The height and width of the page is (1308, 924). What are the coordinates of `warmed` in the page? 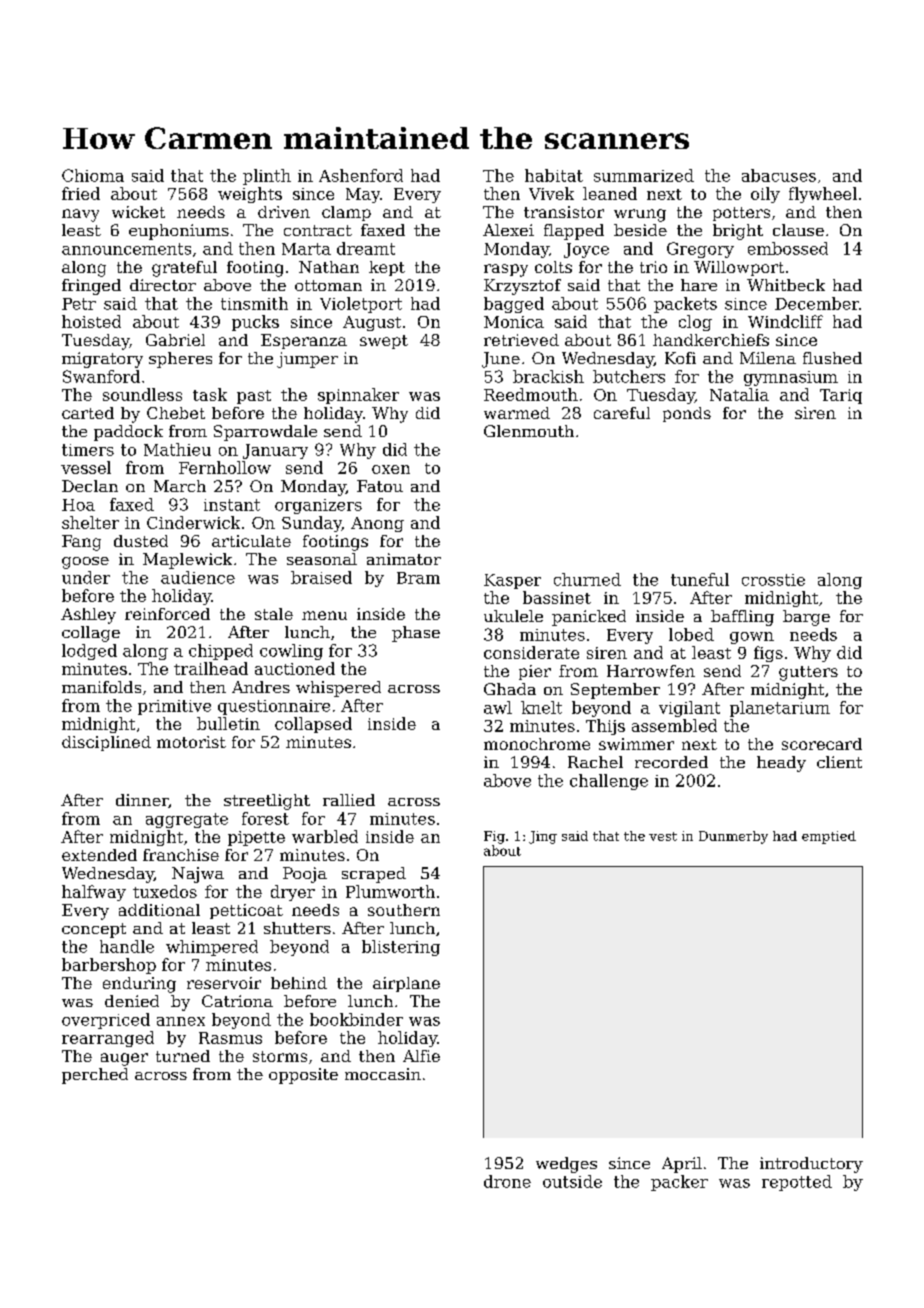 It's located at (517, 413).
